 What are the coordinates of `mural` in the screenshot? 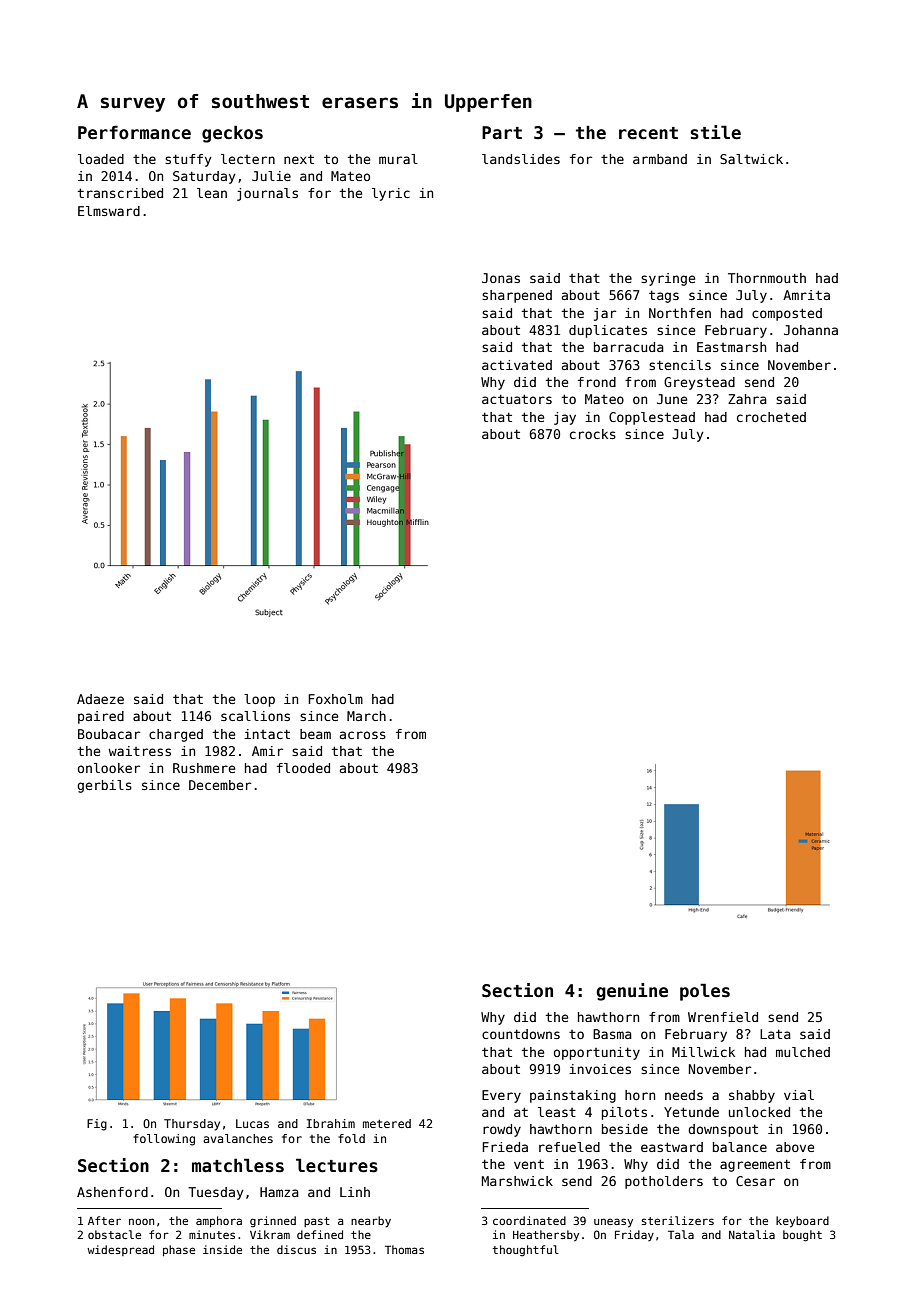 It's located at (398, 159).
